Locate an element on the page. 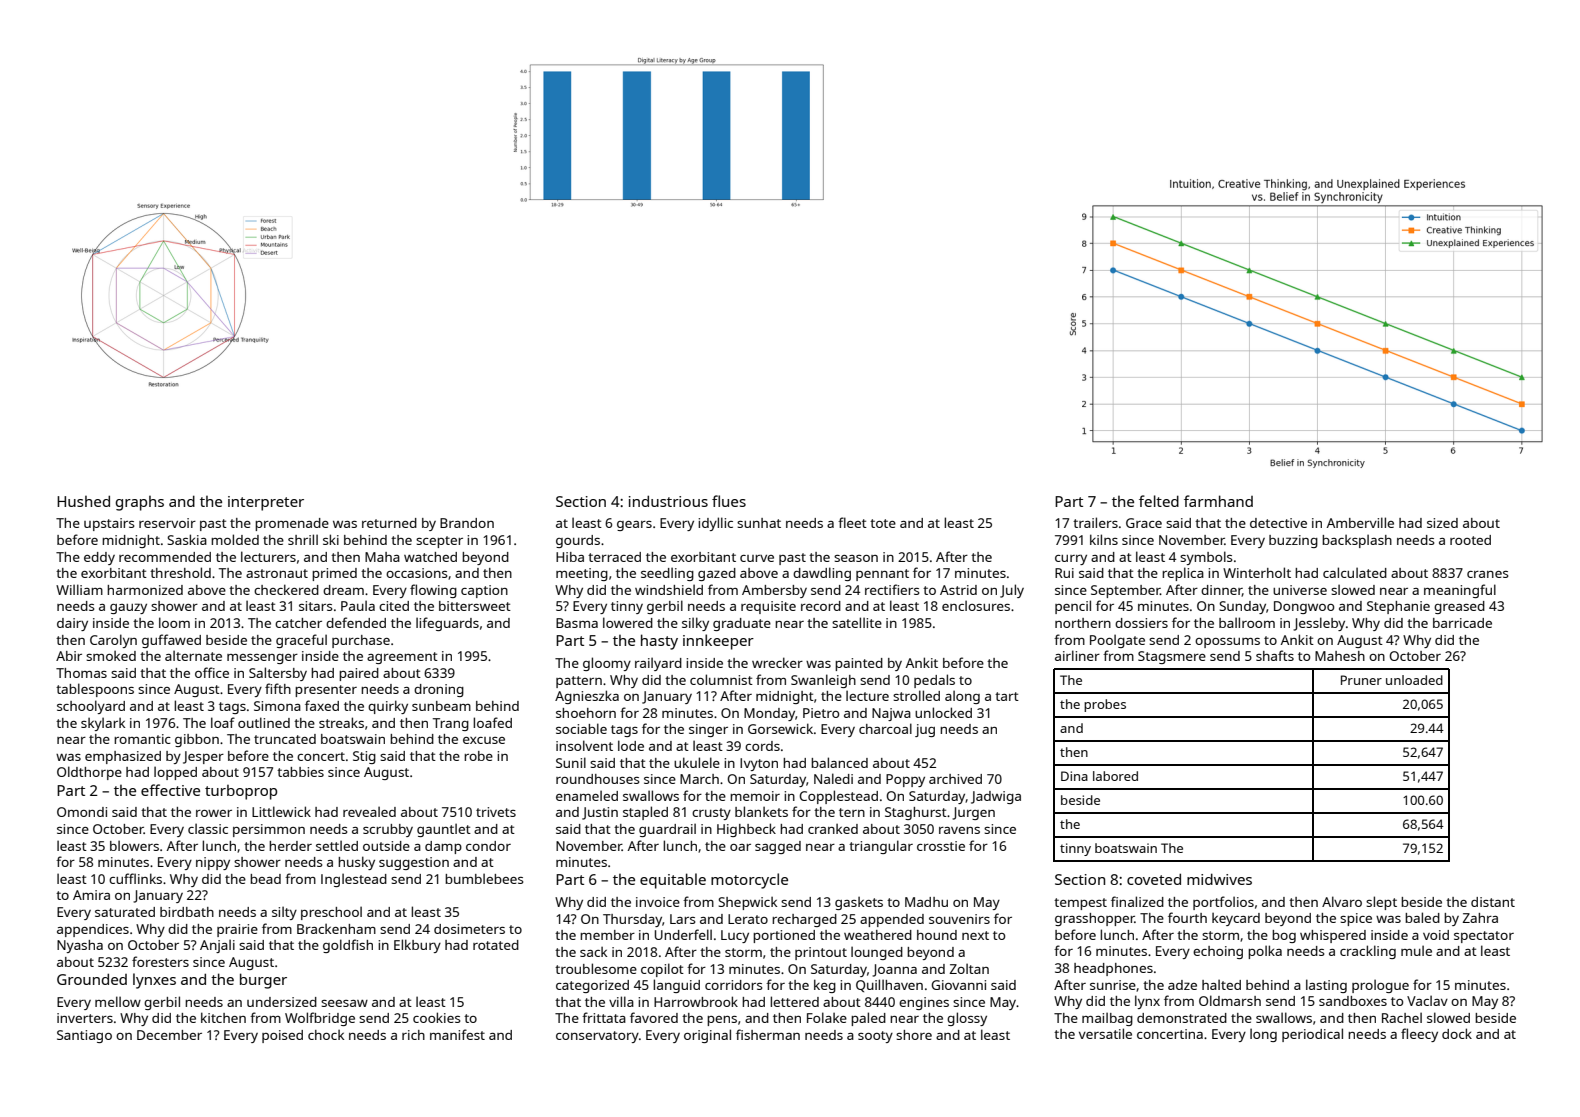  rower is located at coordinates (214, 813).
